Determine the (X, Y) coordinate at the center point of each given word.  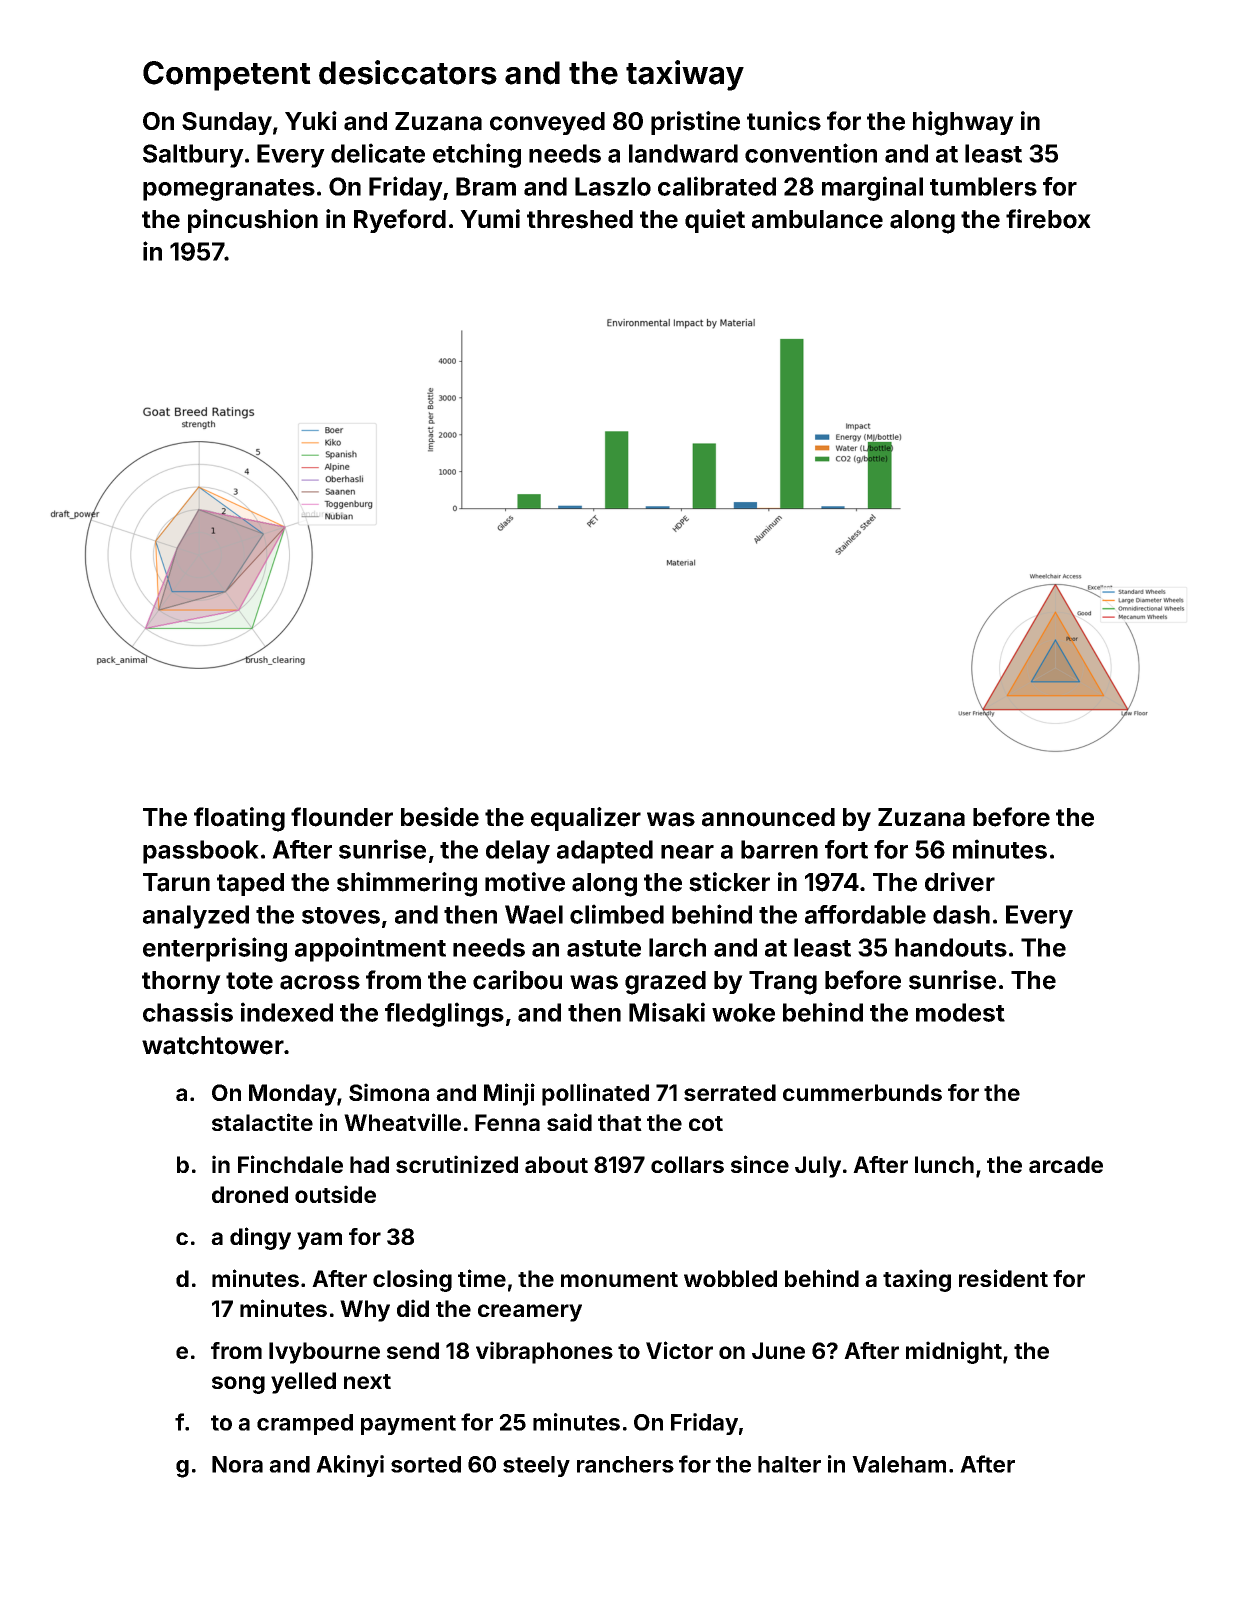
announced (768, 817)
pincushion (253, 221)
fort (846, 849)
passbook (201, 852)
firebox (1048, 219)
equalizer (586, 819)
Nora (237, 1464)
